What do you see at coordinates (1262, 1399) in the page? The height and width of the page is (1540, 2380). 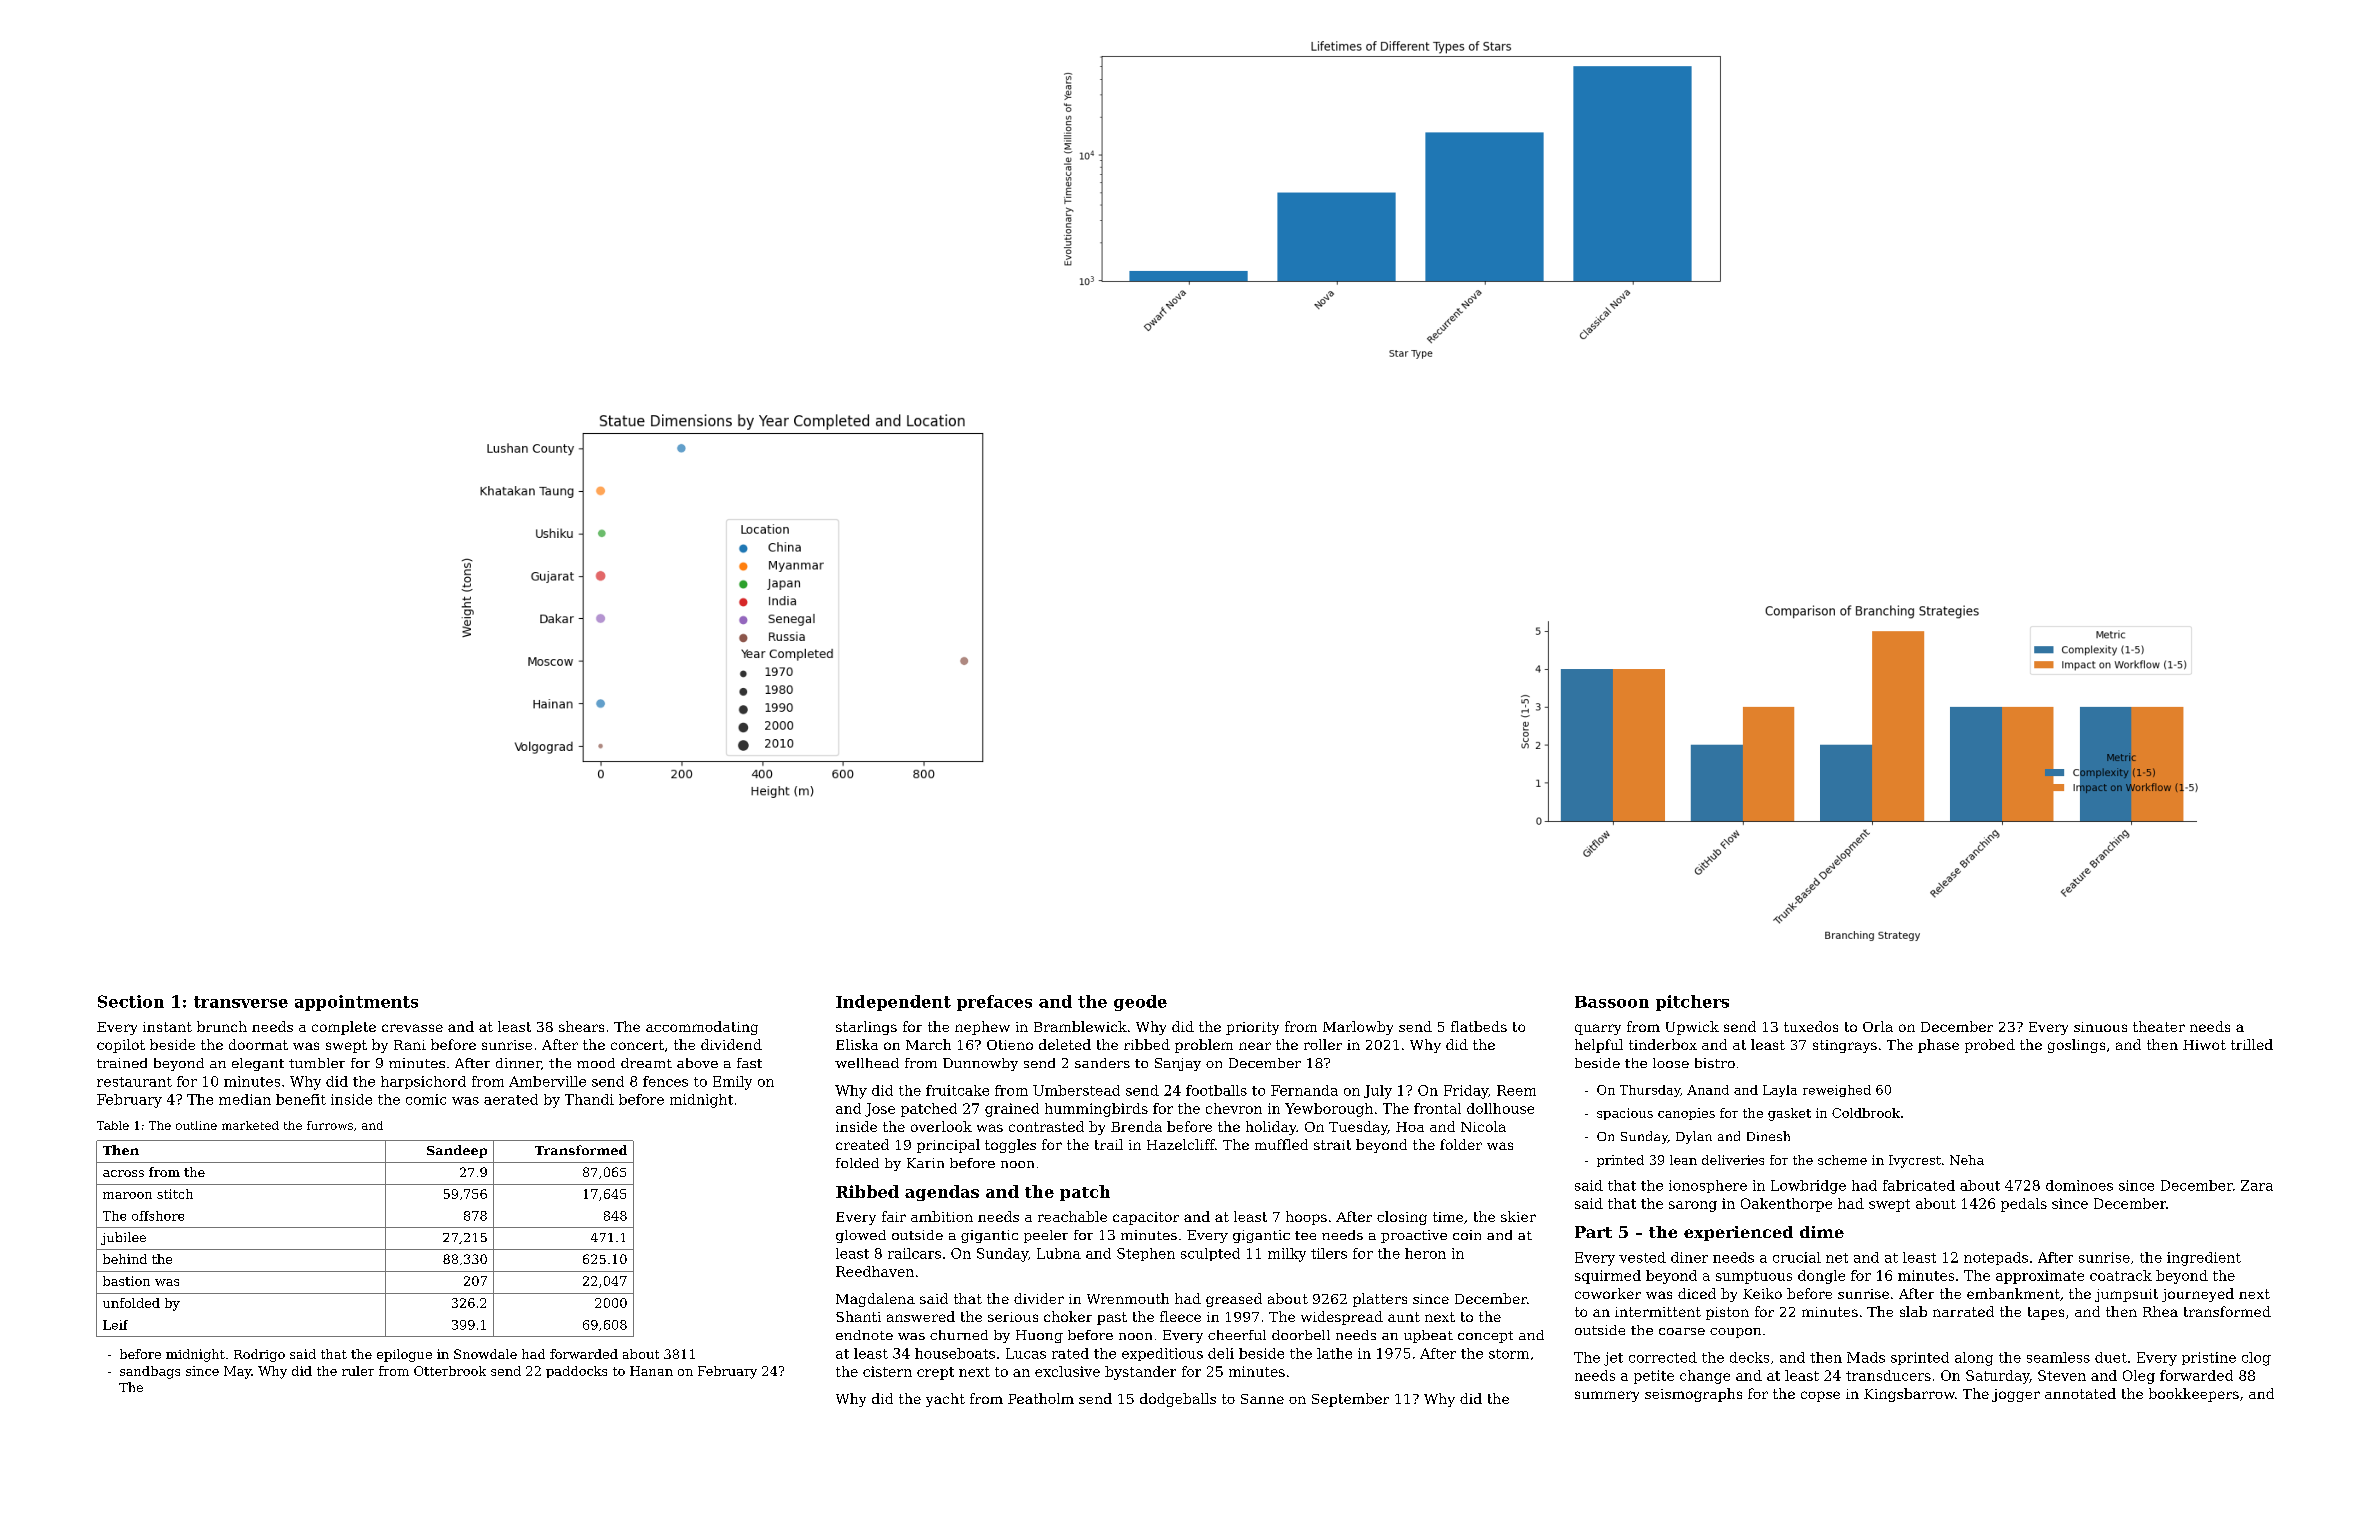 I see `Sanne` at bounding box center [1262, 1399].
